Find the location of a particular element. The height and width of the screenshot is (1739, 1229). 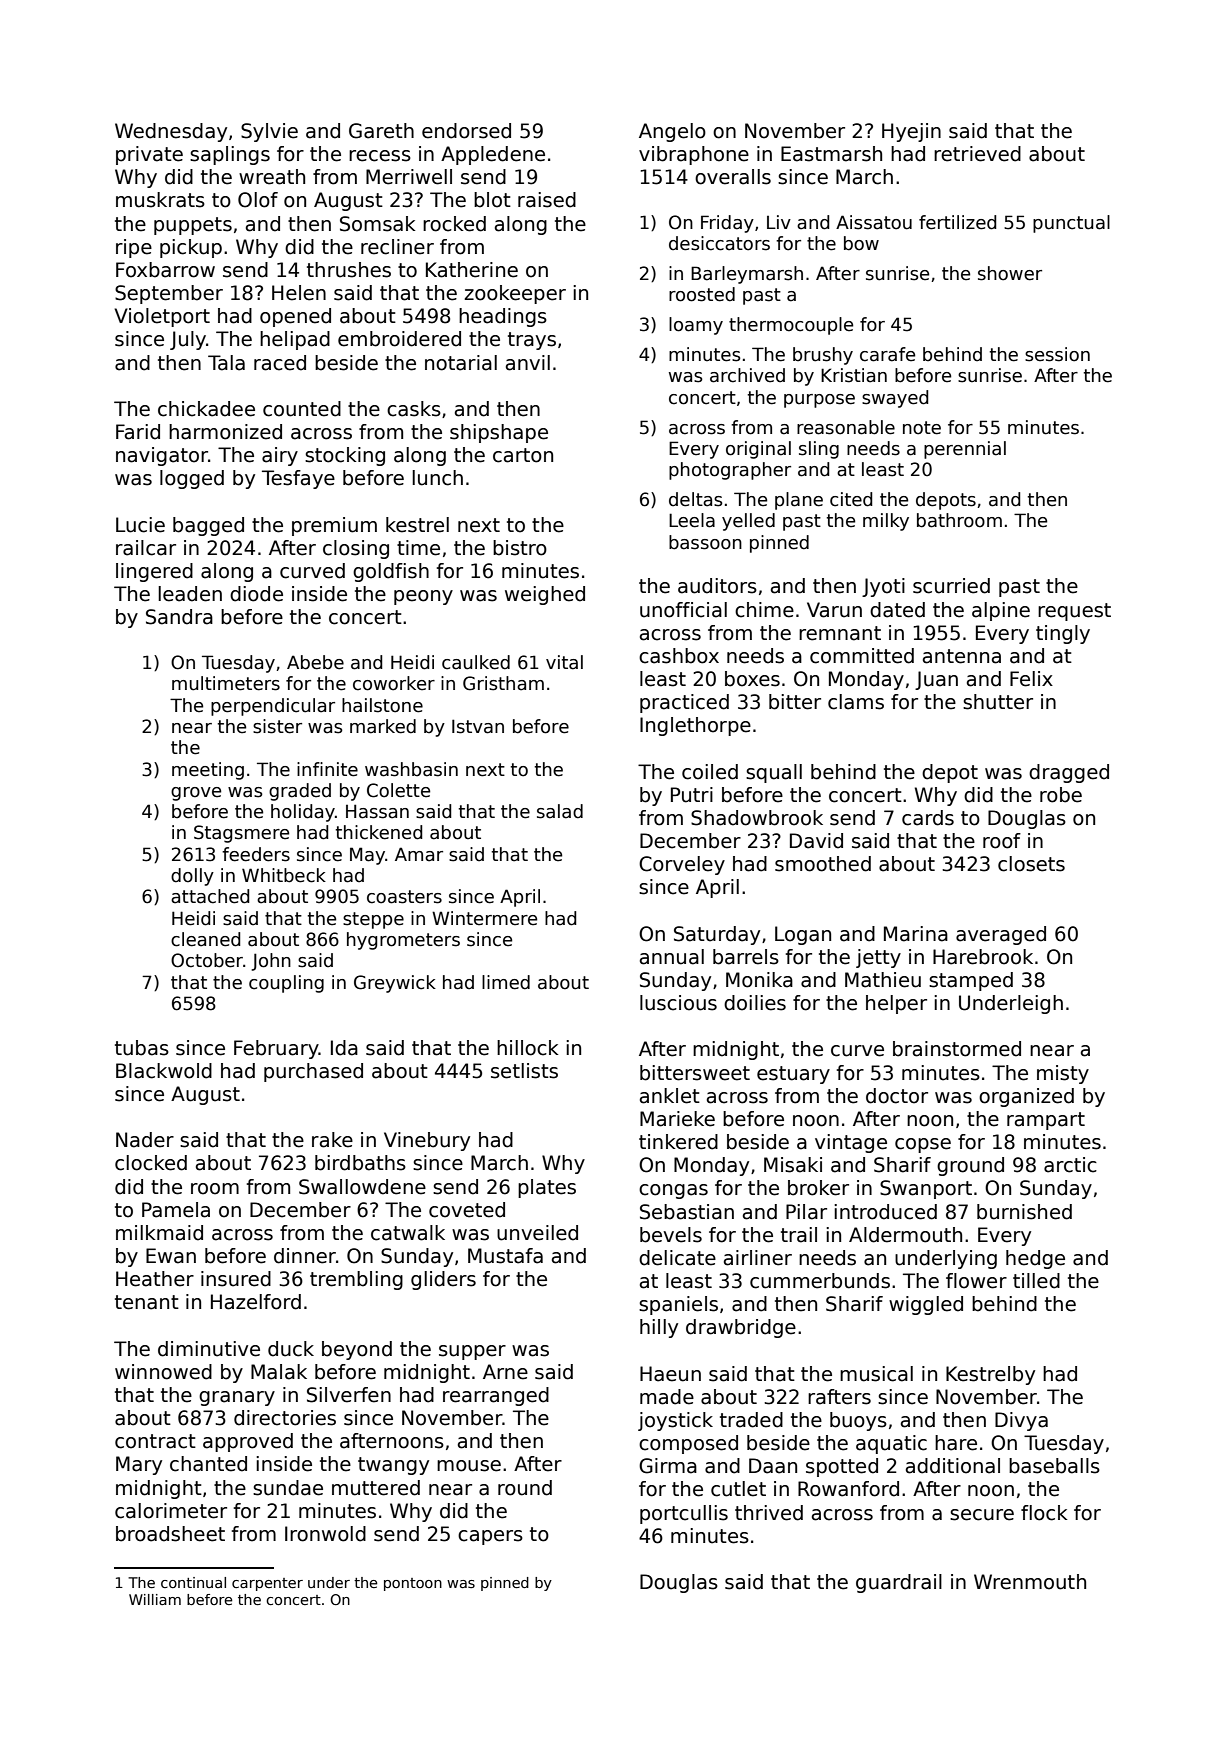

averaged is located at coordinates (1001, 935).
